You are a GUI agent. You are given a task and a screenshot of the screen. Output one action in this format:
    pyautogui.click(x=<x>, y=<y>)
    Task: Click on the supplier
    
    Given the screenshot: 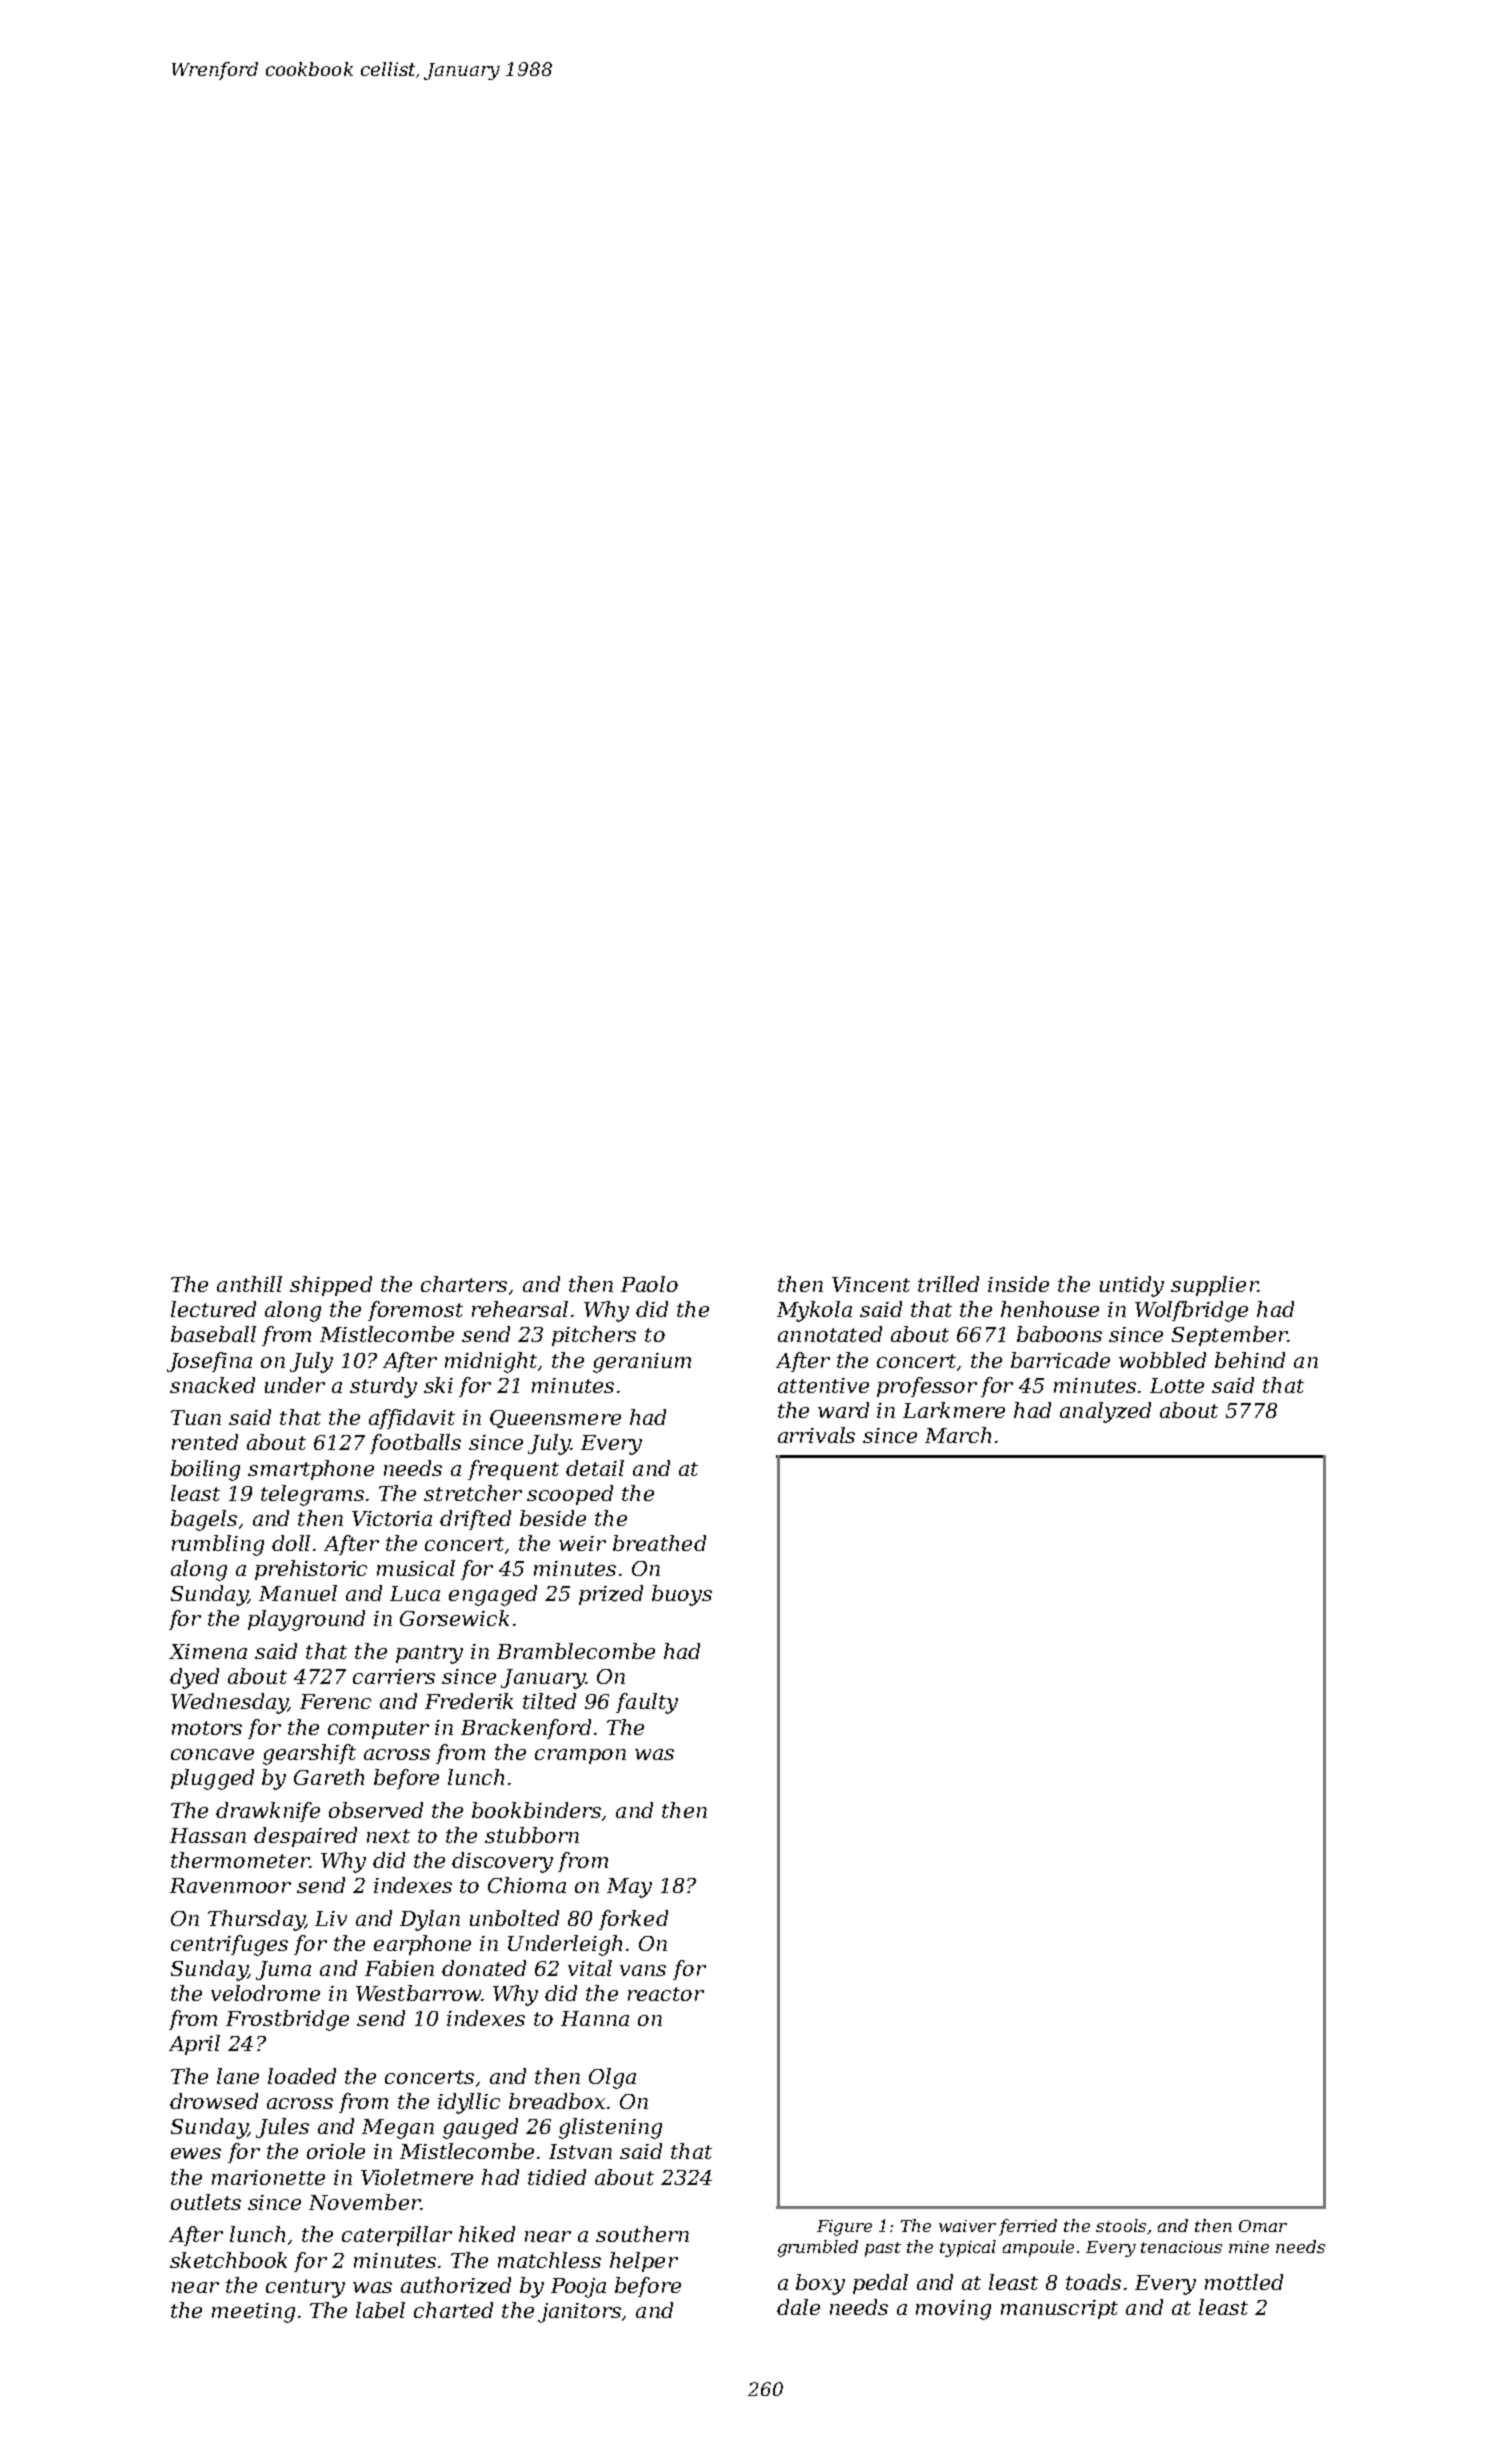 What is the action you would take?
    pyautogui.click(x=1214, y=1286)
